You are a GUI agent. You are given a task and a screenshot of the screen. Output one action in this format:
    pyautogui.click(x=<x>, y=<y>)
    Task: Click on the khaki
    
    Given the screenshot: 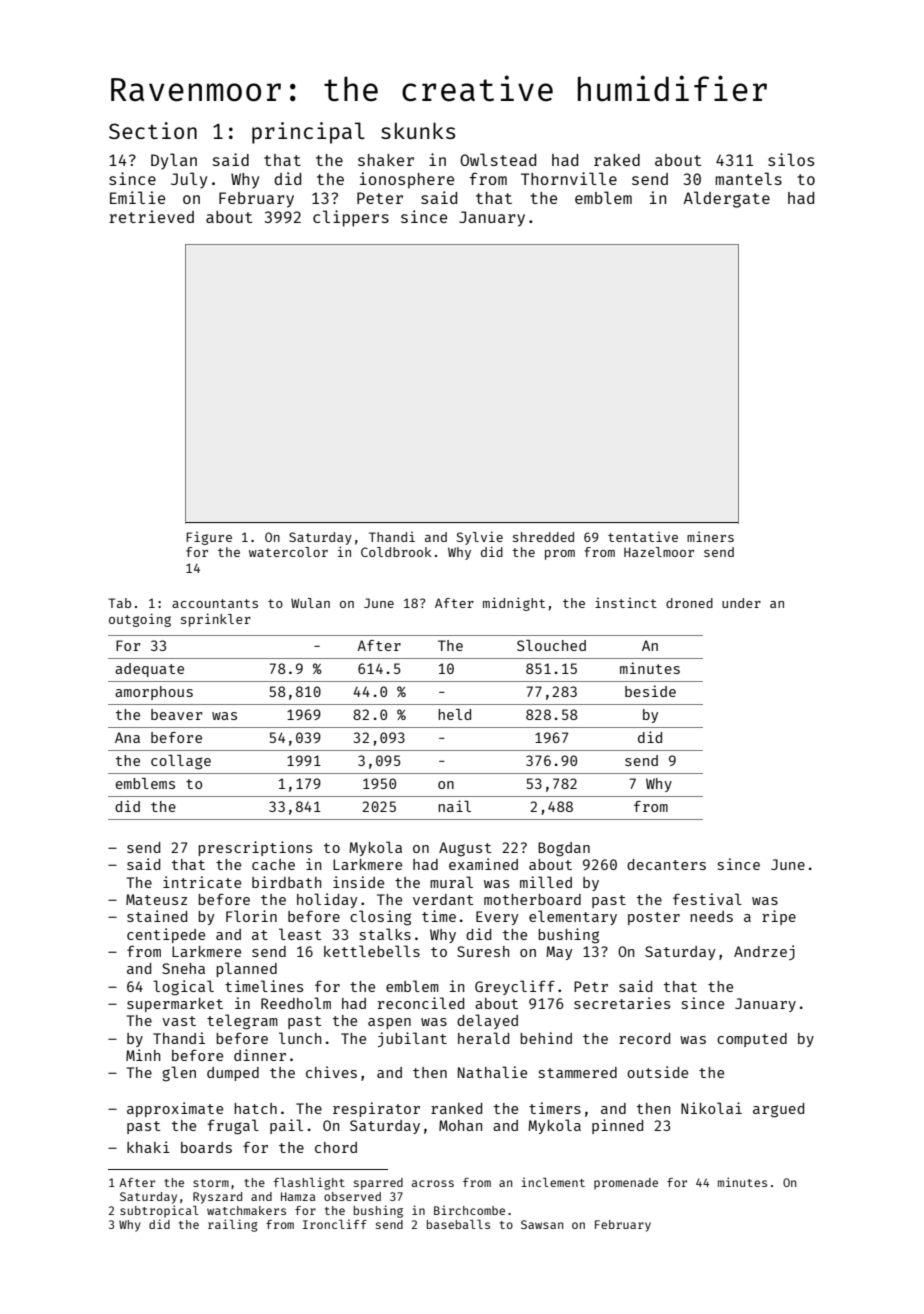 What is the action you would take?
    pyautogui.click(x=148, y=1147)
